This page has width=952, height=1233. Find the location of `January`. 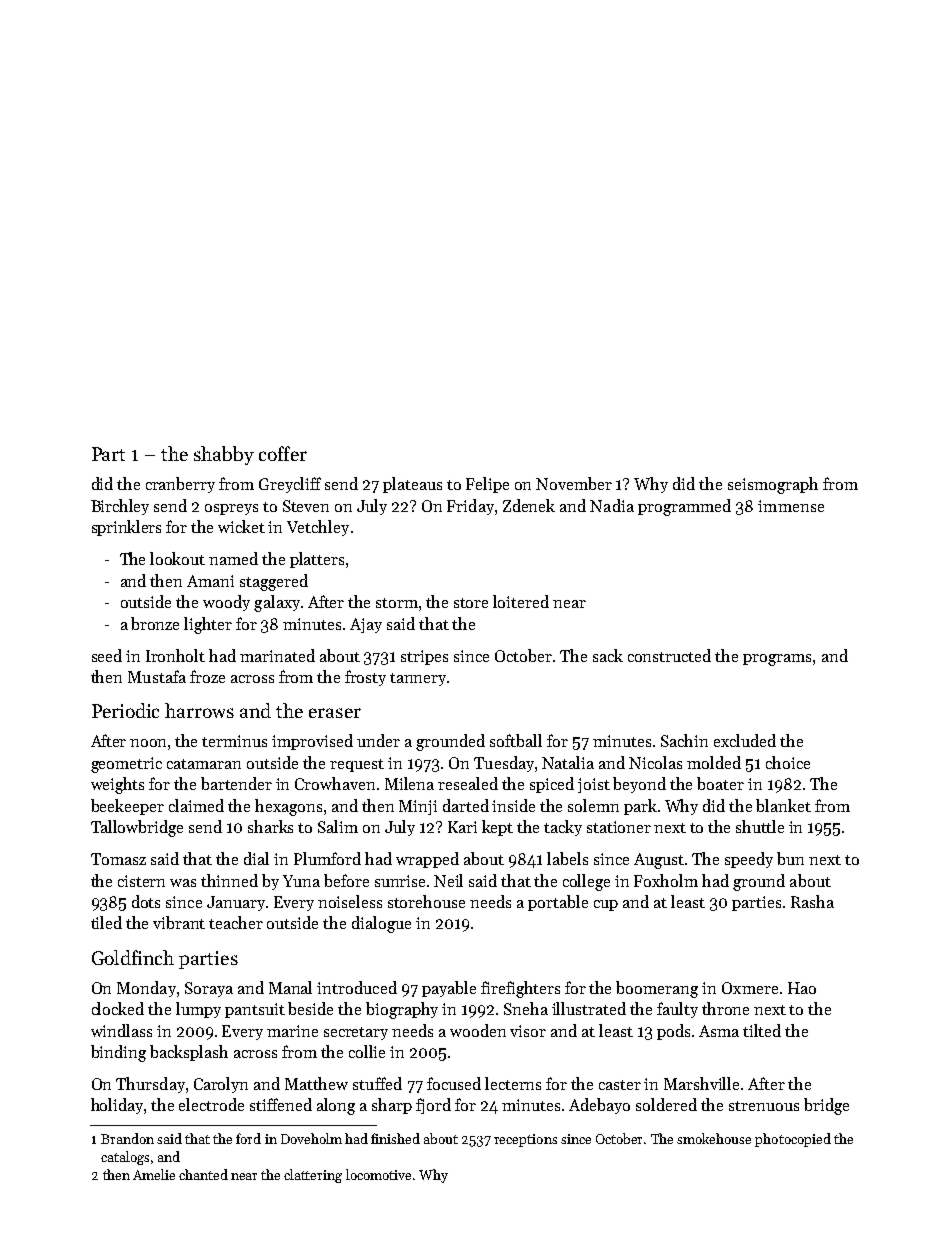

January is located at coordinates (236, 903).
